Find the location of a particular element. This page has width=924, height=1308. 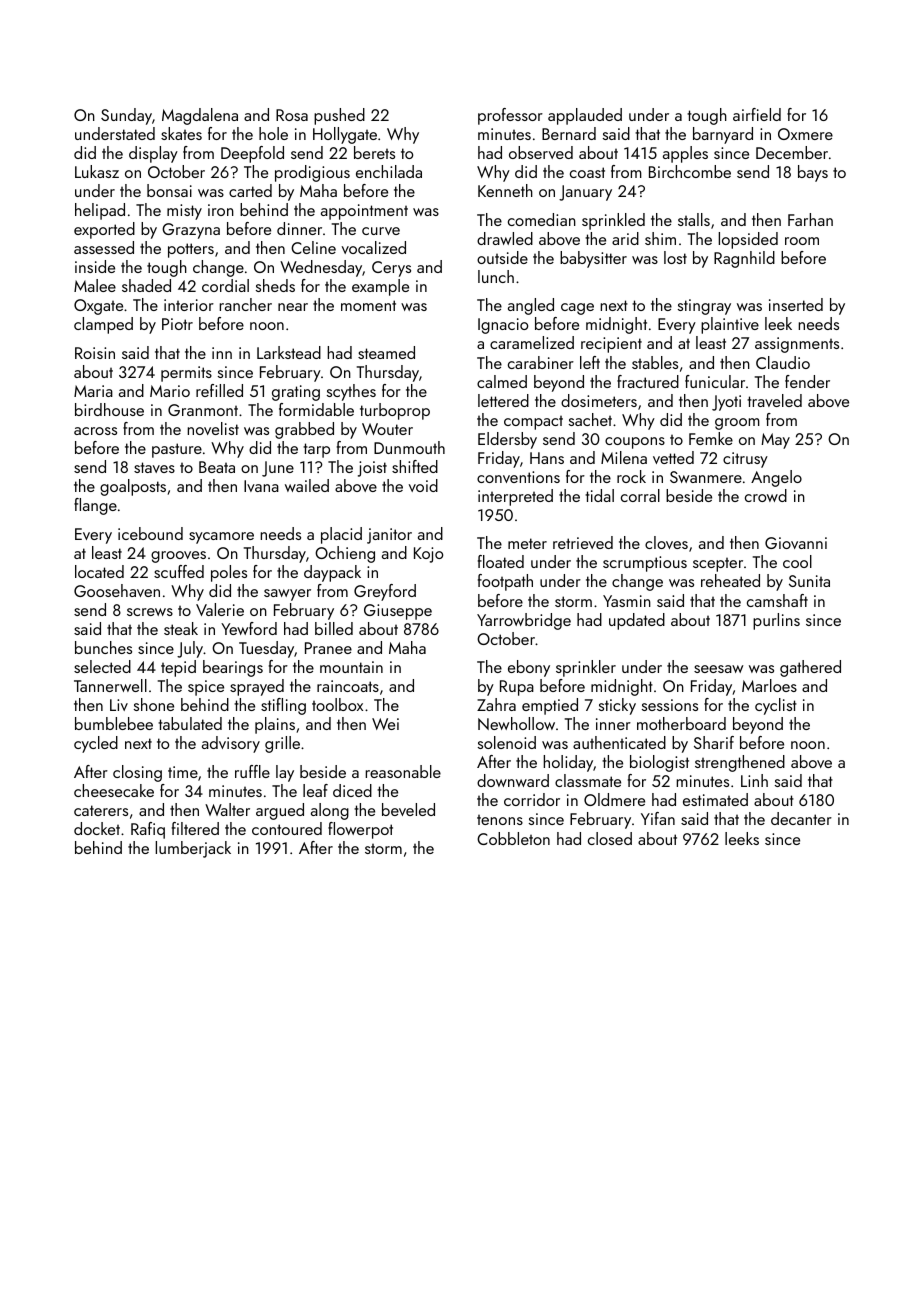

berets is located at coordinates (374, 152).
